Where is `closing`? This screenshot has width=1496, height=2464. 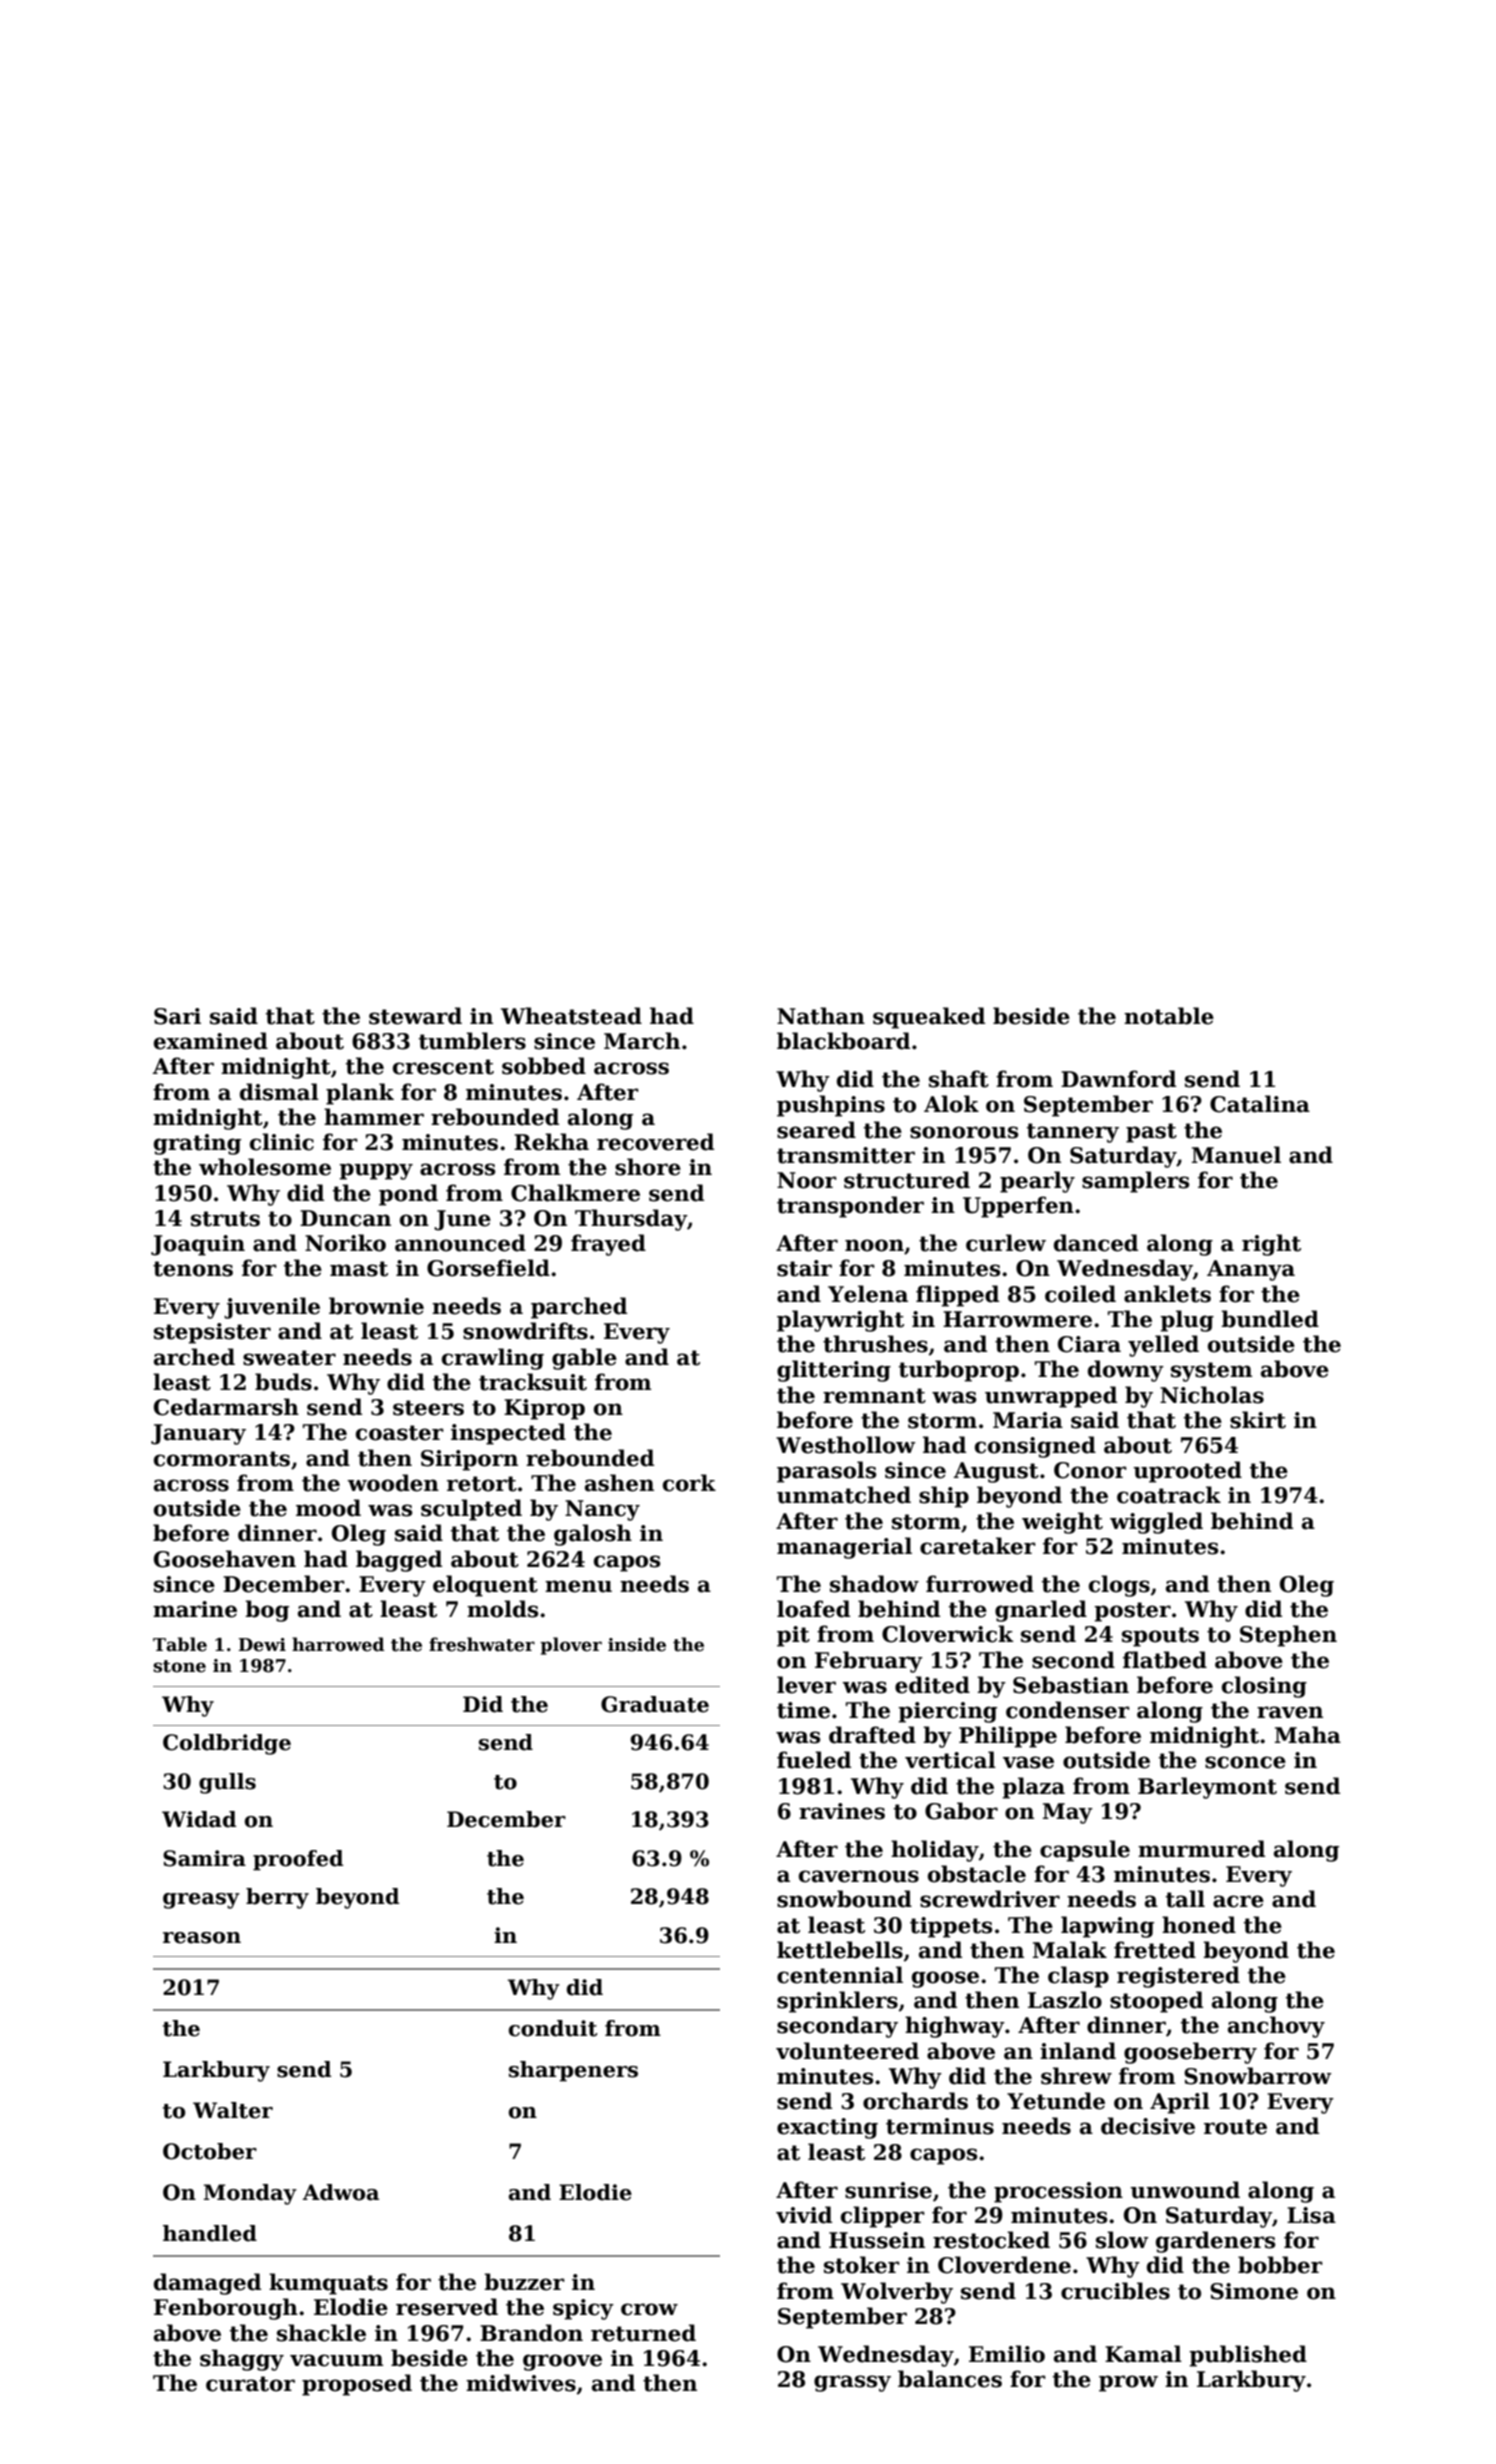 closing is located at coordinates (1264, 1687).
